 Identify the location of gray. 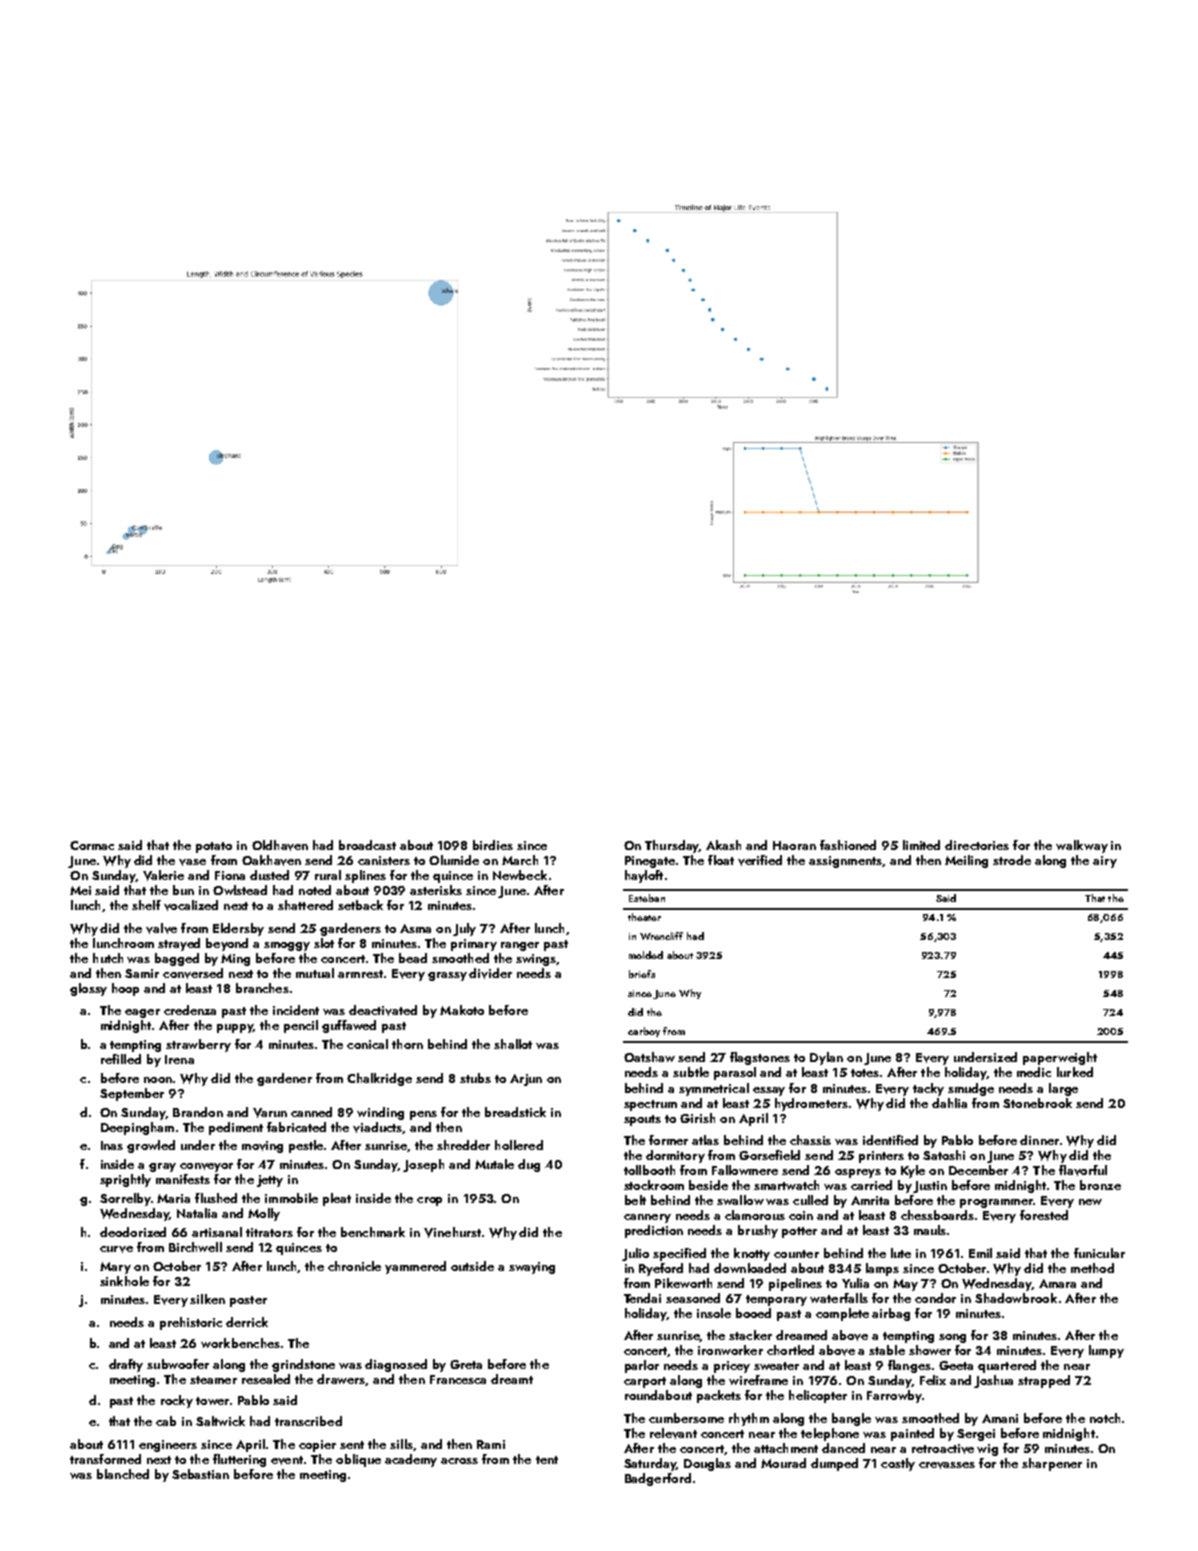
(162, 1167).
